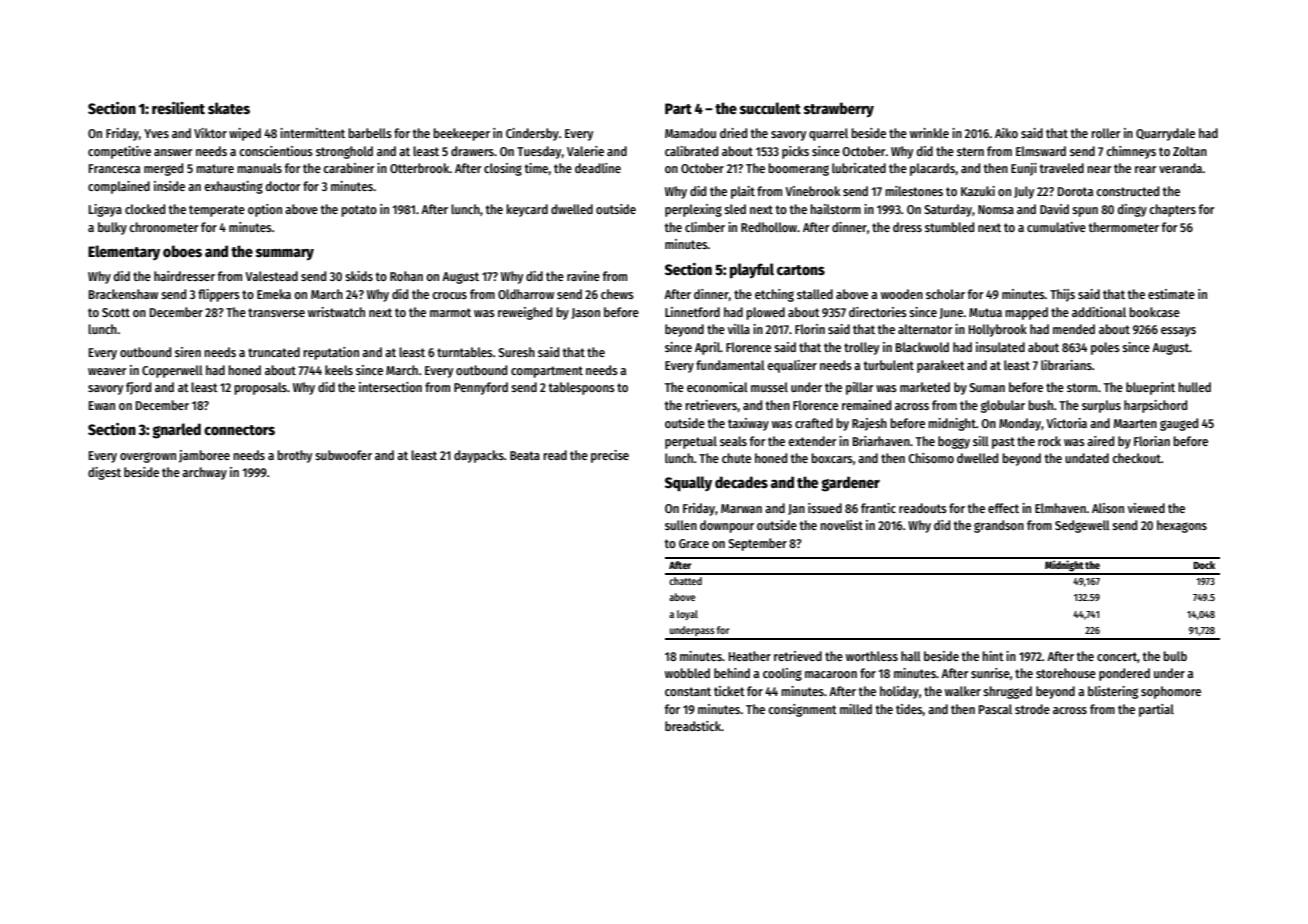 This image has height=924, width=1308. I want to click on thermometer, so click(1123, 227).
